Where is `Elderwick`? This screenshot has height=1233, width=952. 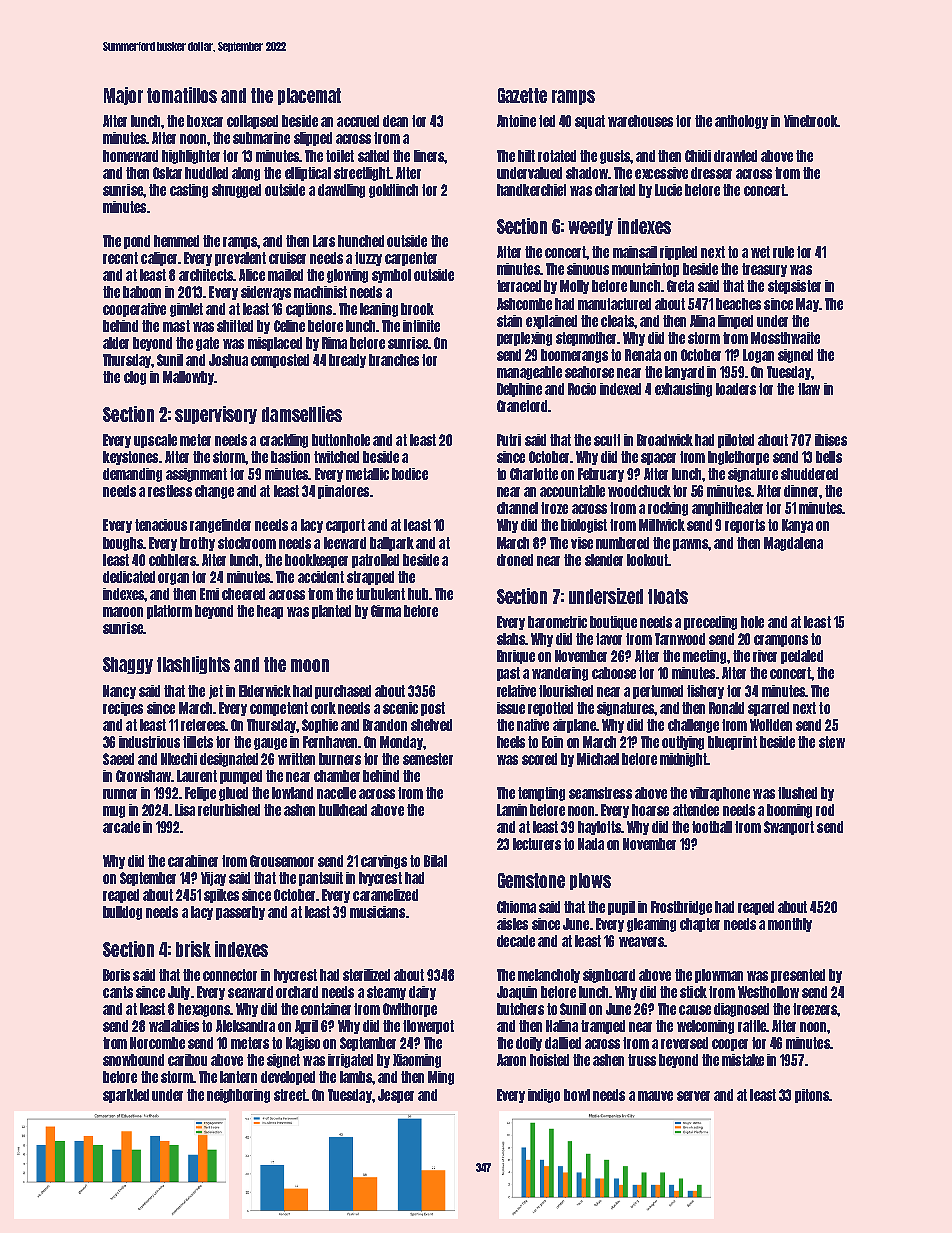 Elderwick is located at coordinates (265, 691).
